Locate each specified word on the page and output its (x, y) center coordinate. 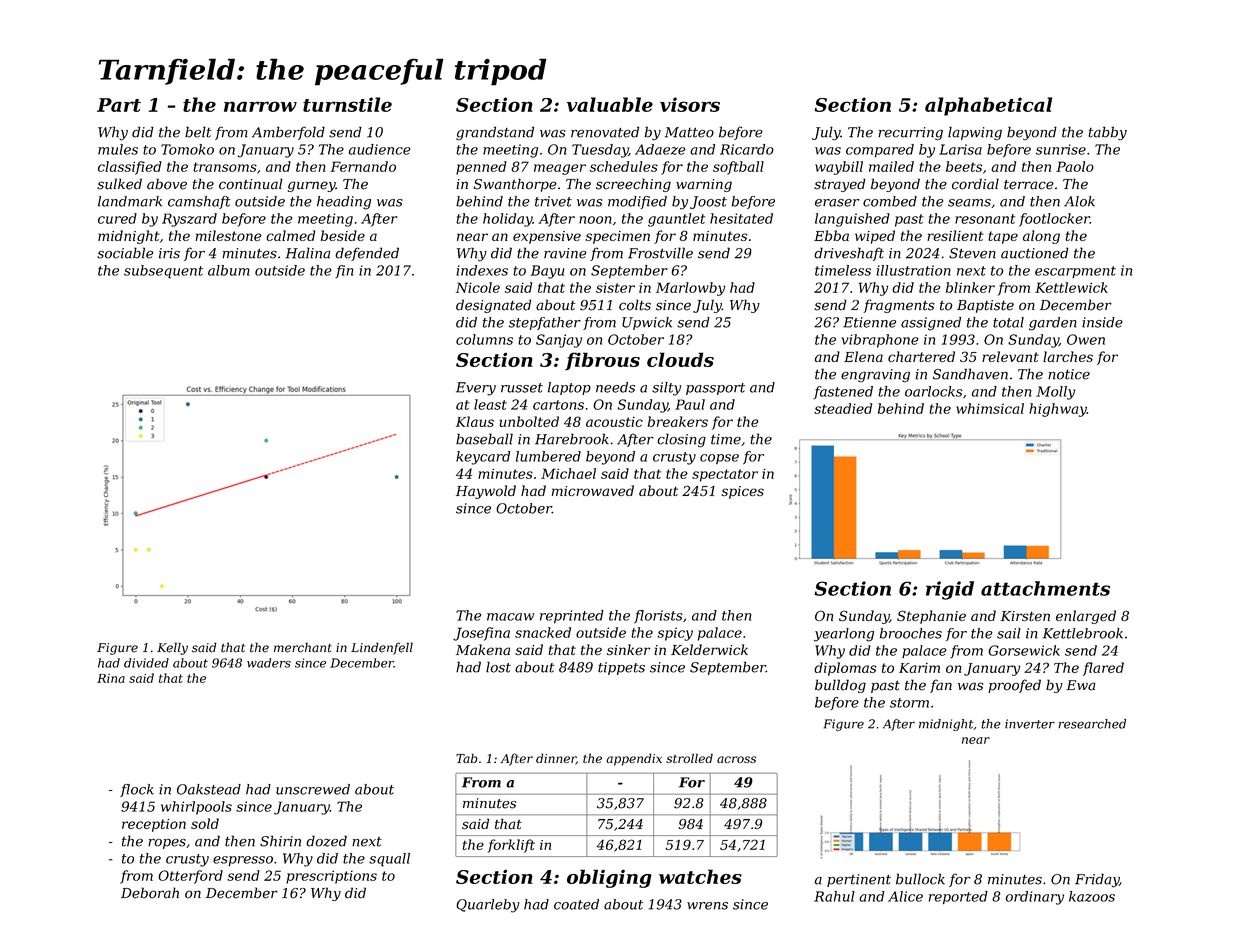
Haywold (486, 492)
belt (198, 132)
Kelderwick (709, 649)
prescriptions (331, 877)
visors (690, 104)
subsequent (163, 272)
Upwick (647, 323)
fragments (898, 306)
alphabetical (988, 106)
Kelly (172, 648)
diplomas (845, 669)
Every (476, 389)
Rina (111, 678)
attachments (1045, 588)
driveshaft (849, 254)
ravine (565, 253)
